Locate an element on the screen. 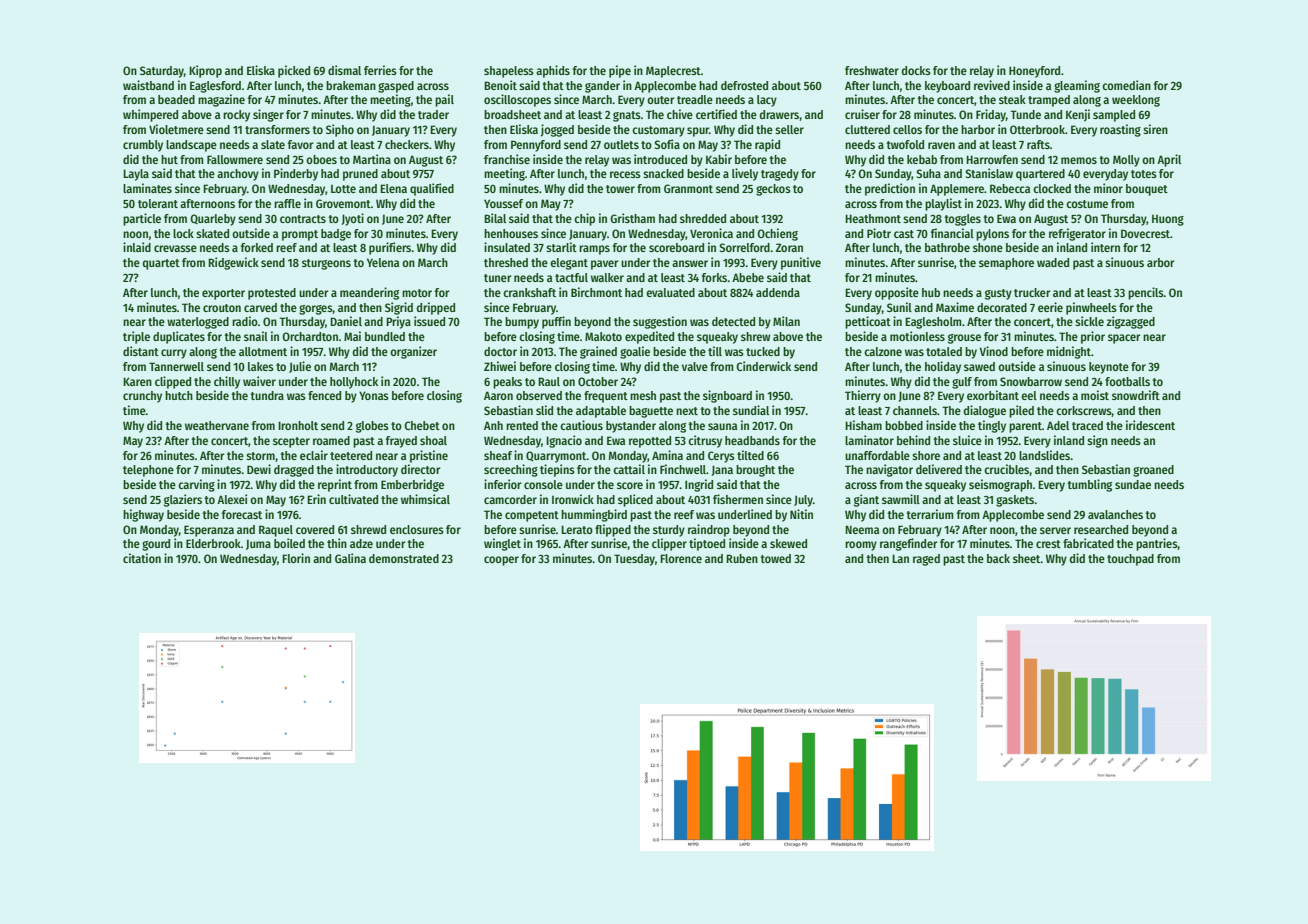 This screenshot has height=924, width=1308. aphids is located at coordinates (553, 71).
